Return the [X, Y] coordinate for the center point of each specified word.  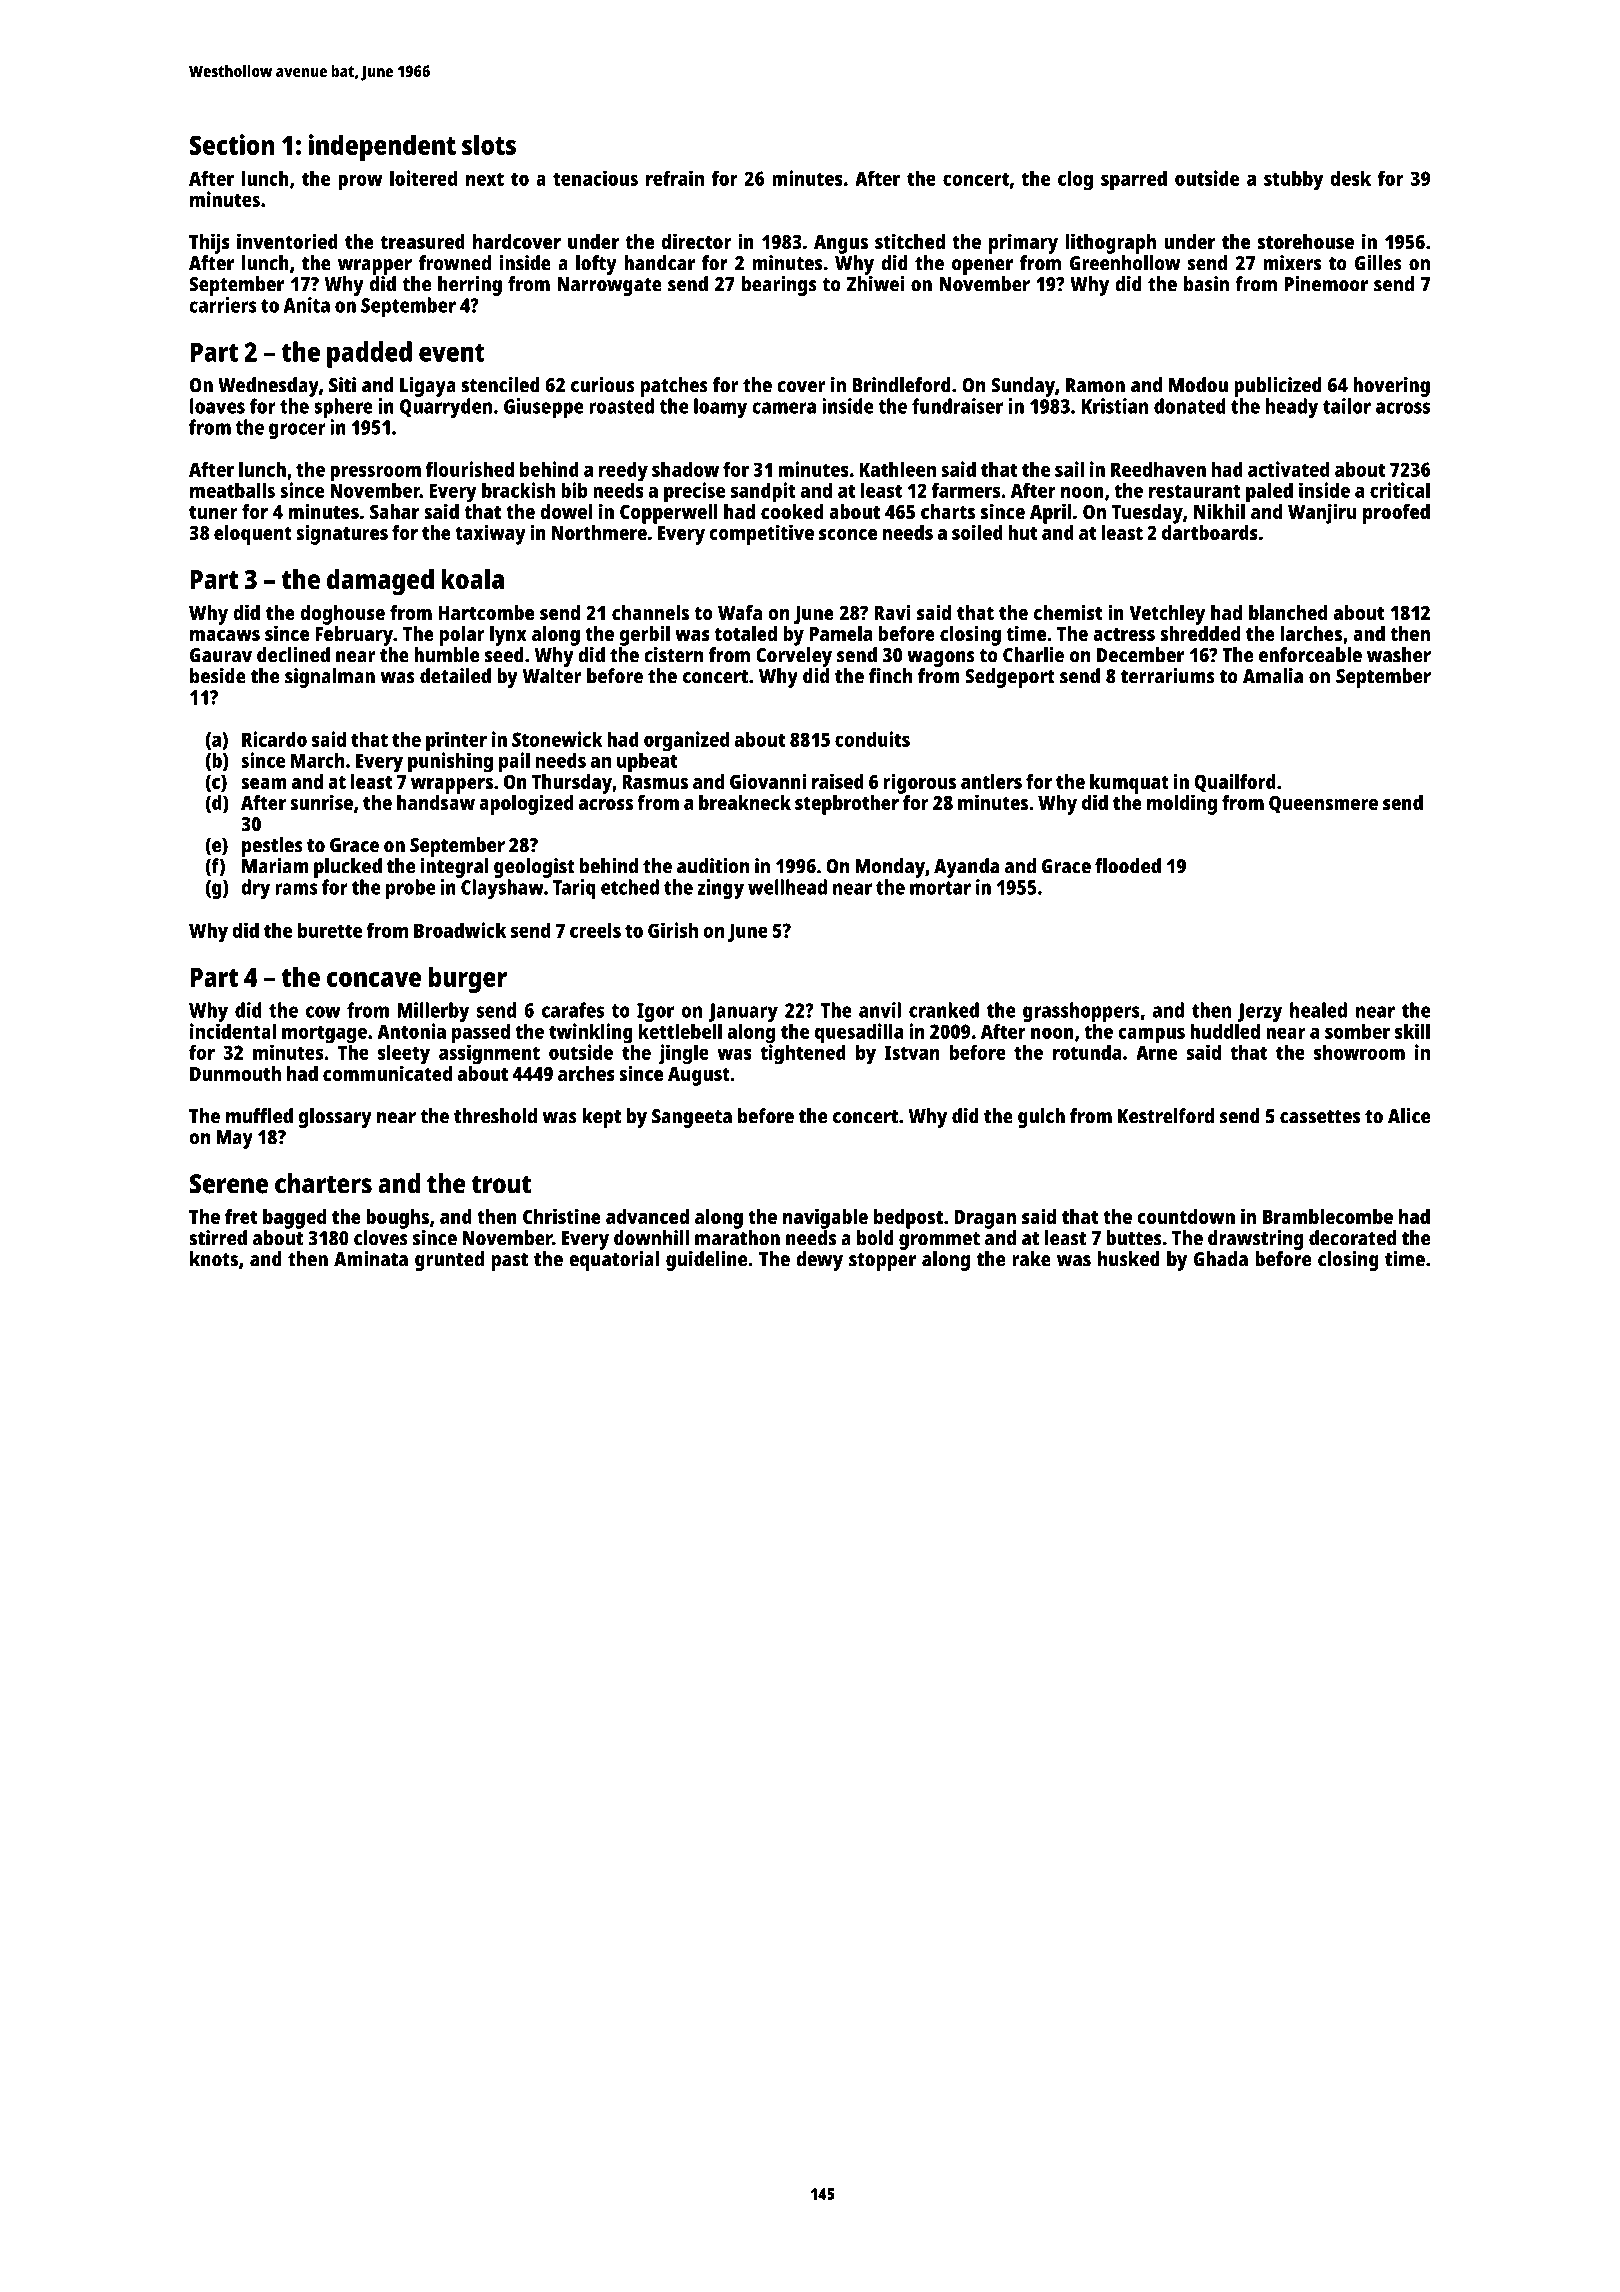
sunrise [321, 802]
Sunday [1023, 387]
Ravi [892, 612]
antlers [991, 781]
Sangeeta [692, 1118]
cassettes [1320, 1117]
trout [501, 1184]
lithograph [1111, 244]
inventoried [287, 241]
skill [1412, 1031]
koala [472, 579]
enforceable [1310, 655]
